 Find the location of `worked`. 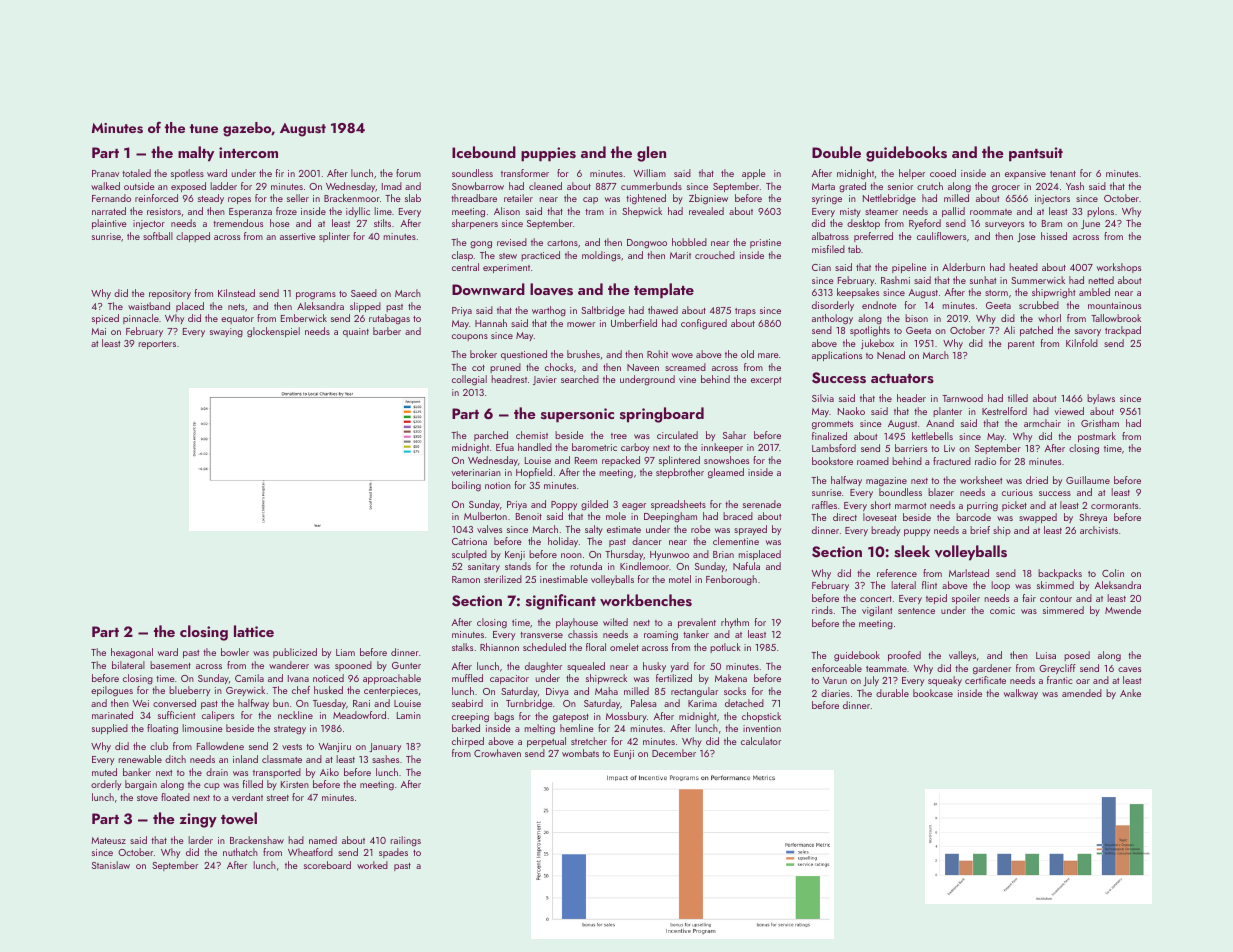

worked is located at coordinates (372, 865).
